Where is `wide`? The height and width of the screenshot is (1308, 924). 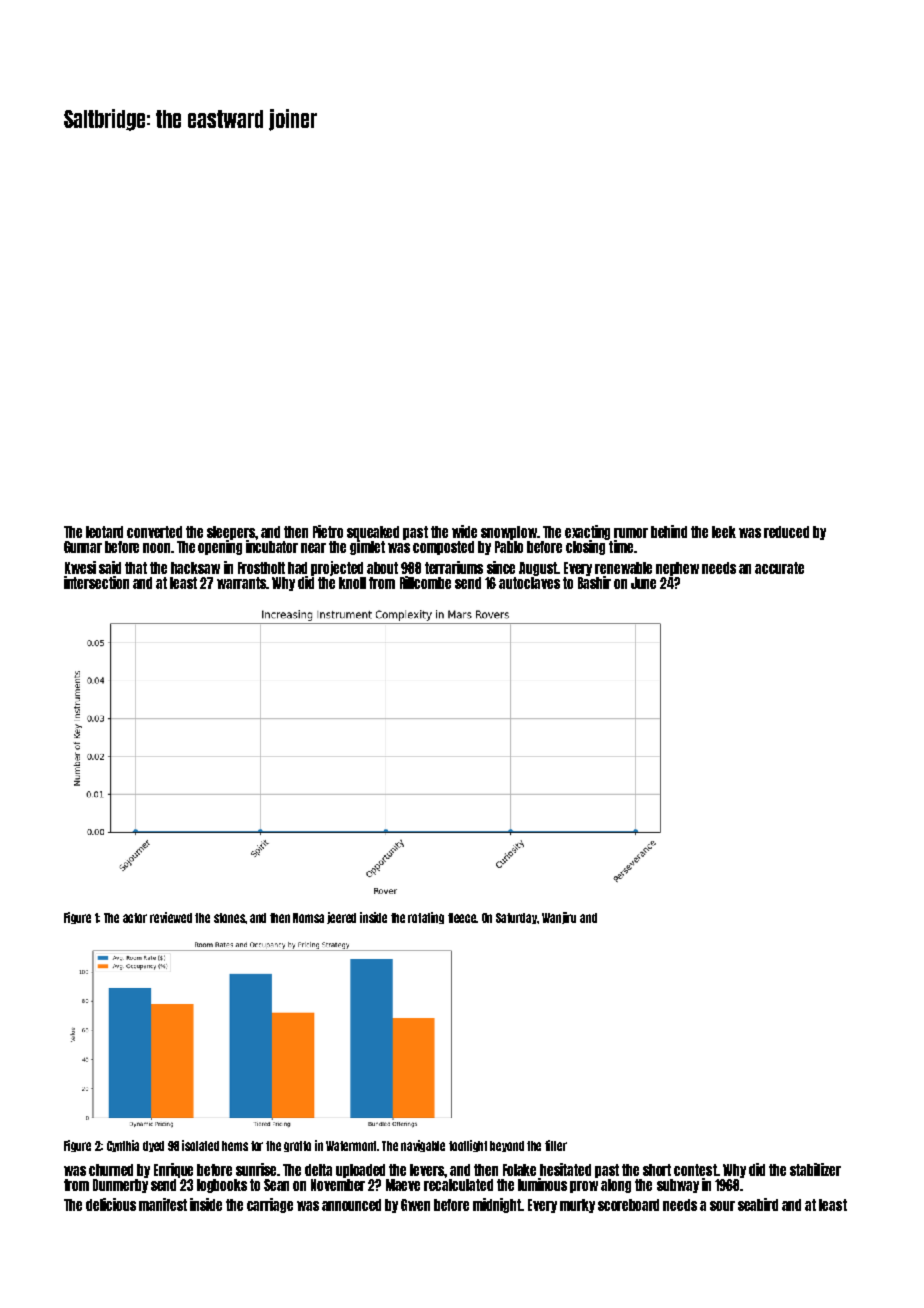
wide is located at coordinates (464, 531).
